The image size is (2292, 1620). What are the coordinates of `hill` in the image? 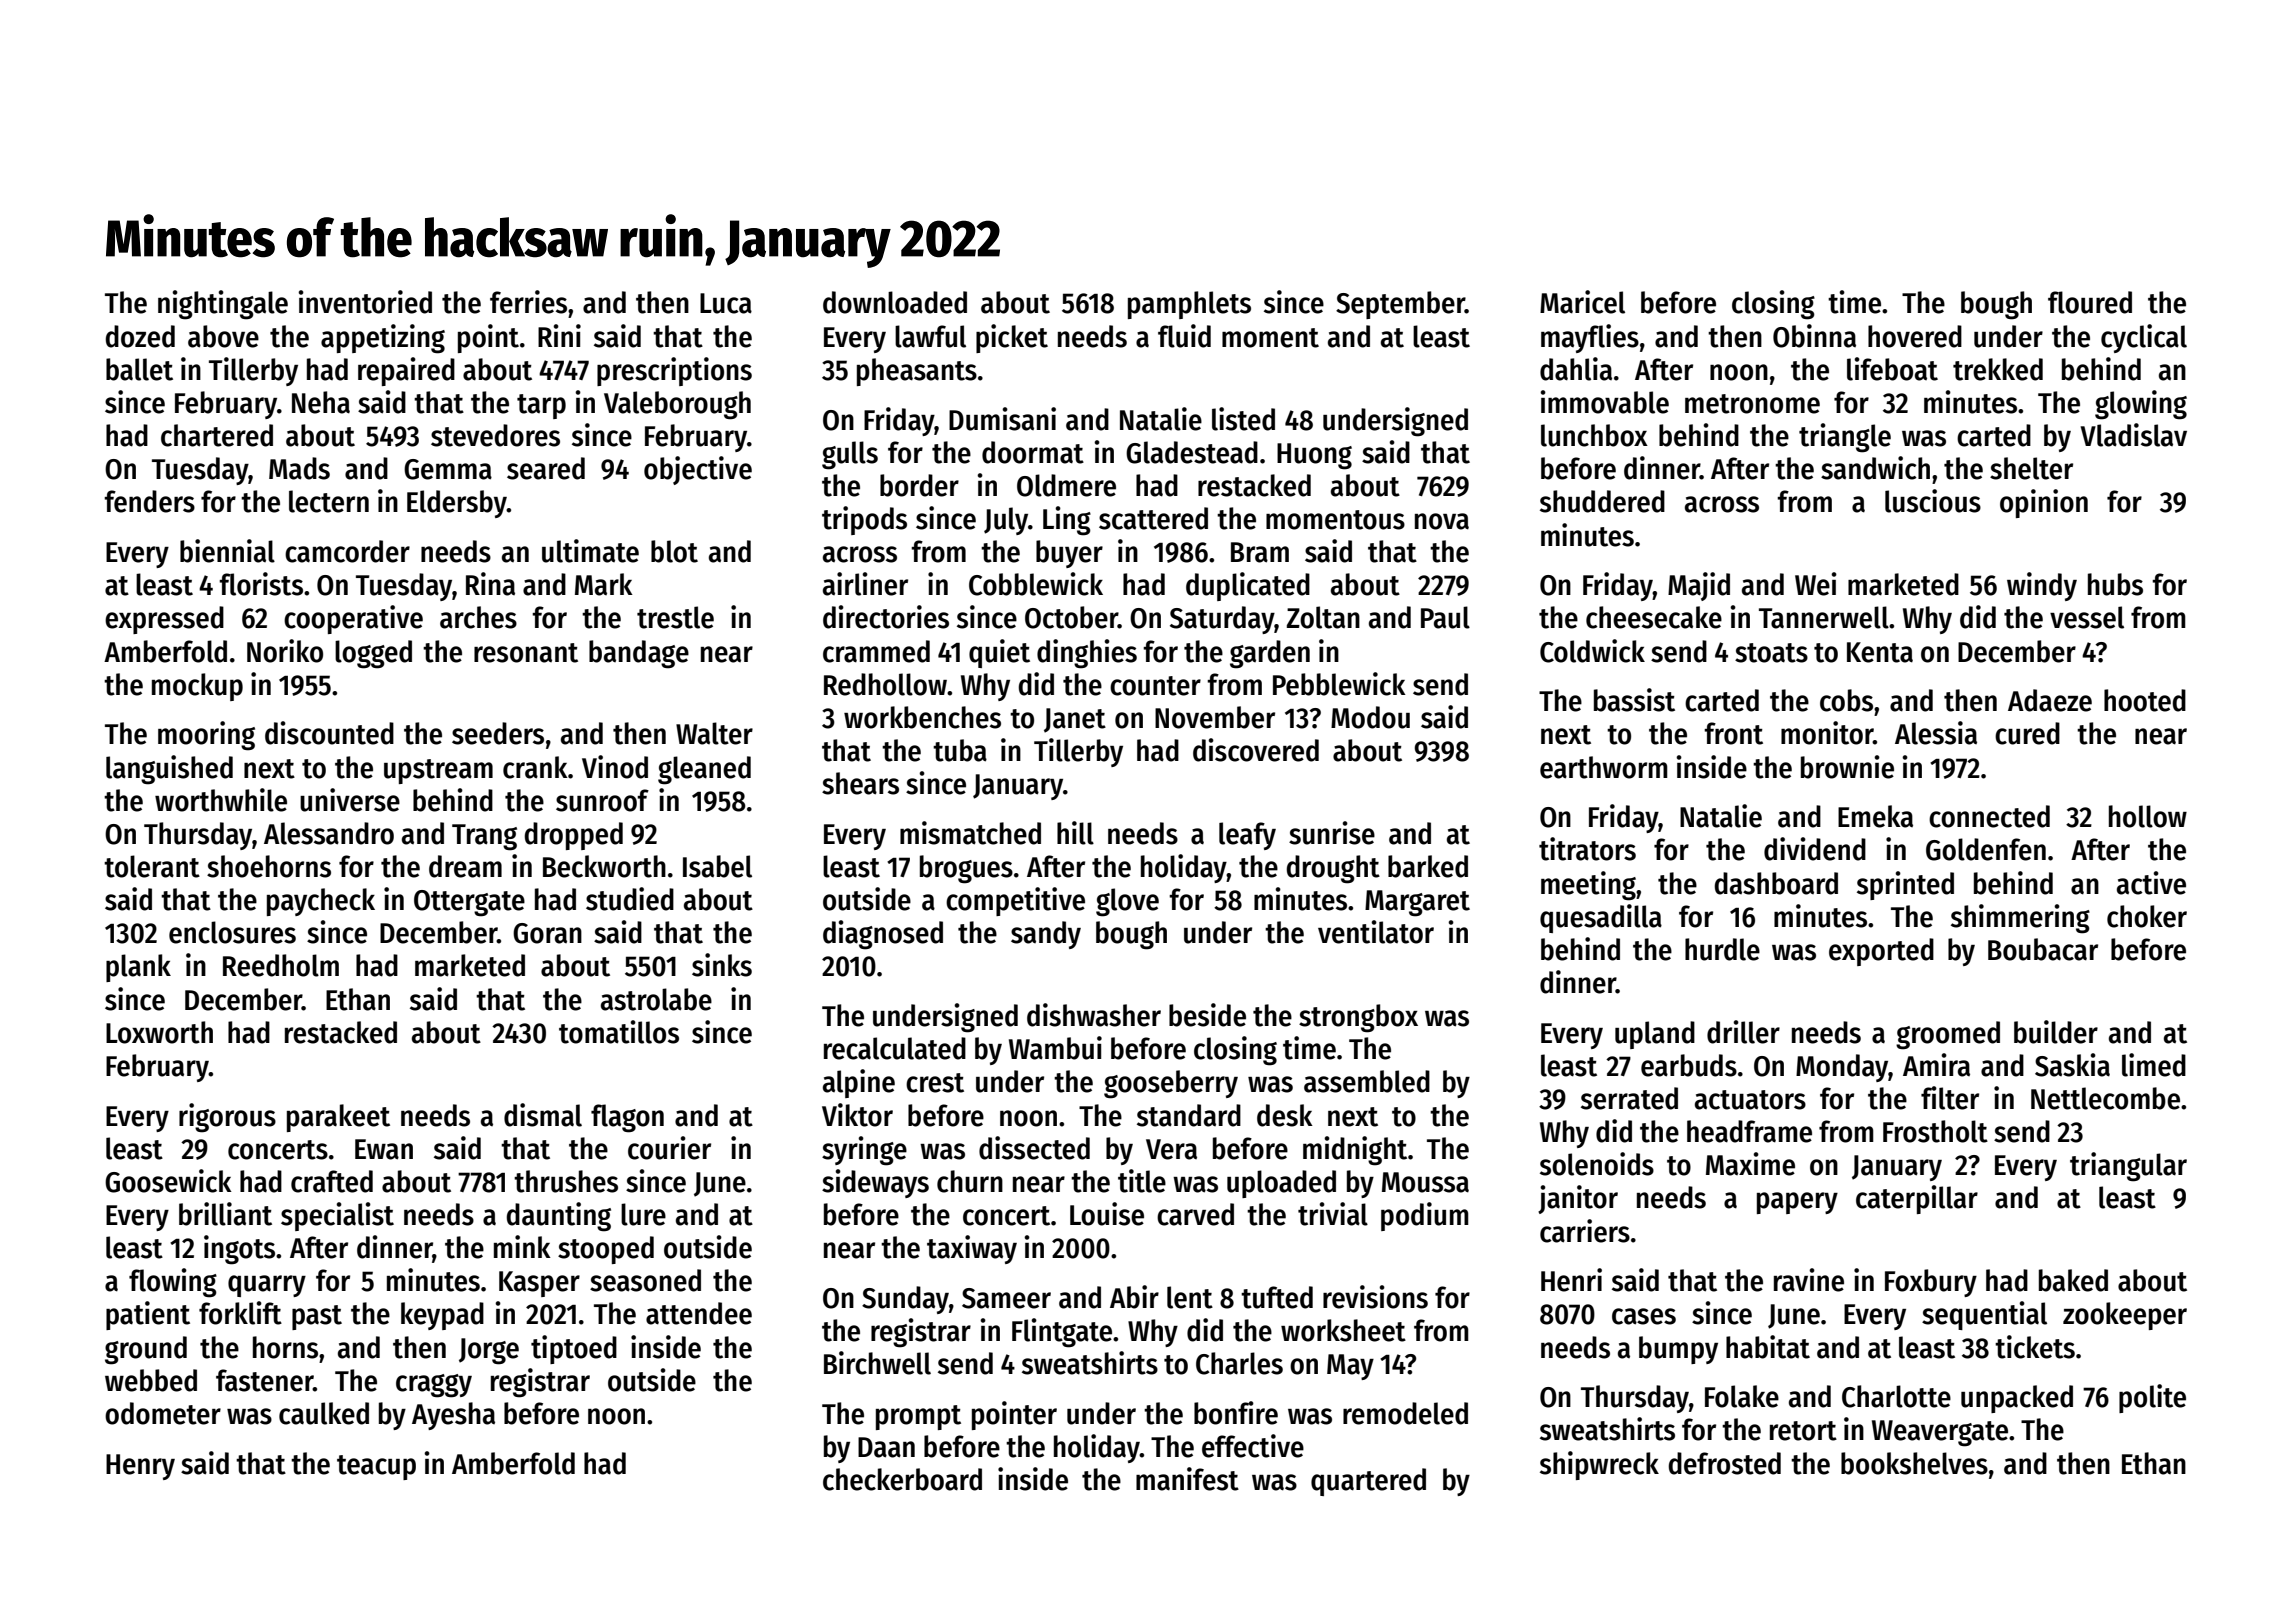 It's located at (1075, 833).
